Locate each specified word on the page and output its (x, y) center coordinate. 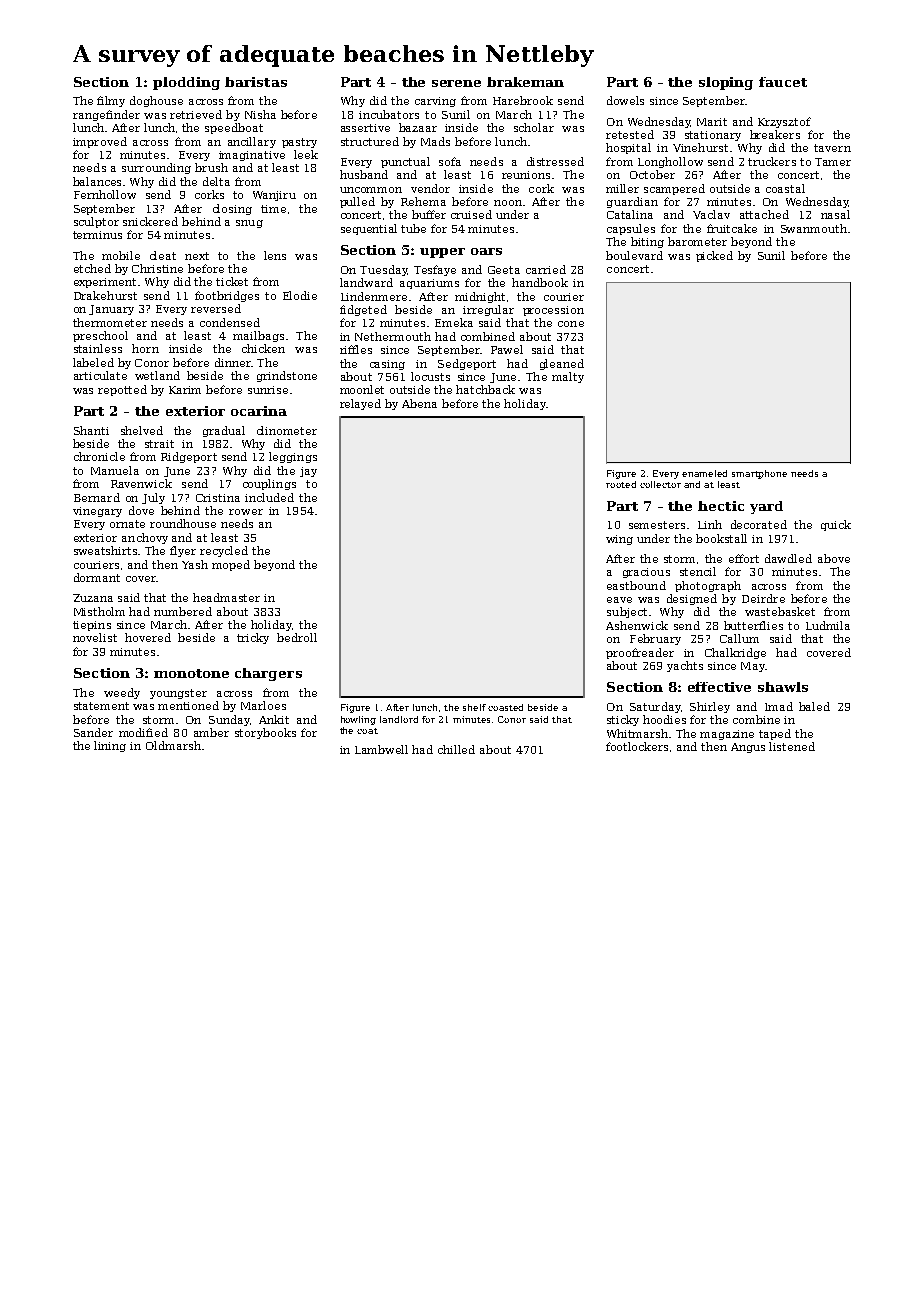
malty (568, 377)
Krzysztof (784, 122)
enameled (704, 473)
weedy (122, 693)
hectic (721, 506)
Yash (195, 564)
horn (145, 348)
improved (100, 142)
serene (456, 83)
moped (231, 565)
